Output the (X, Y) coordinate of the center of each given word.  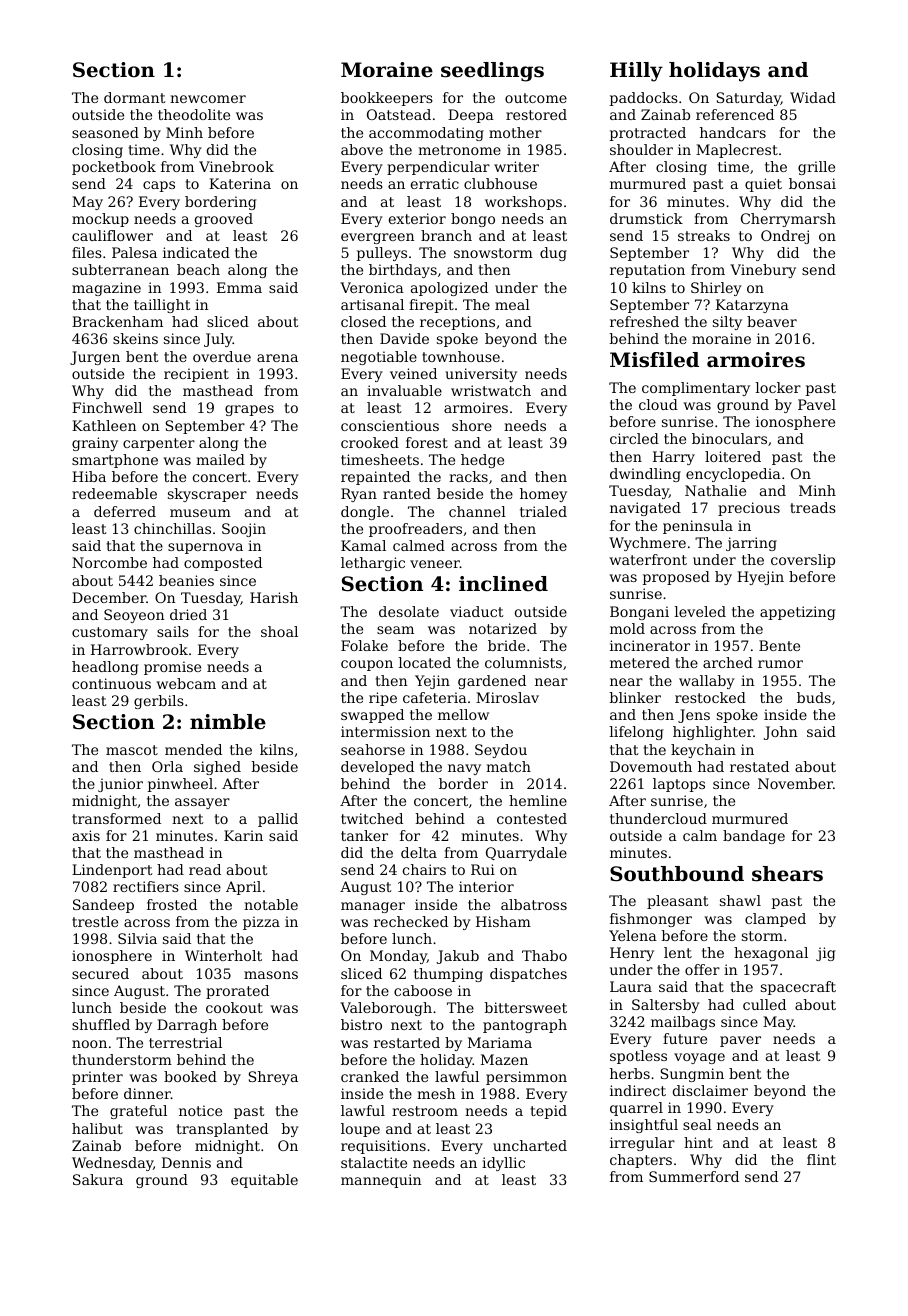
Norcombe (109, 562)
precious (749, 509)
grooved (224, 220)
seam (395, 630)
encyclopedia (733, 475)
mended (193, 749)
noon (89, 1044)
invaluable (404, 390)
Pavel (817, 404)
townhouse (461, 356)
